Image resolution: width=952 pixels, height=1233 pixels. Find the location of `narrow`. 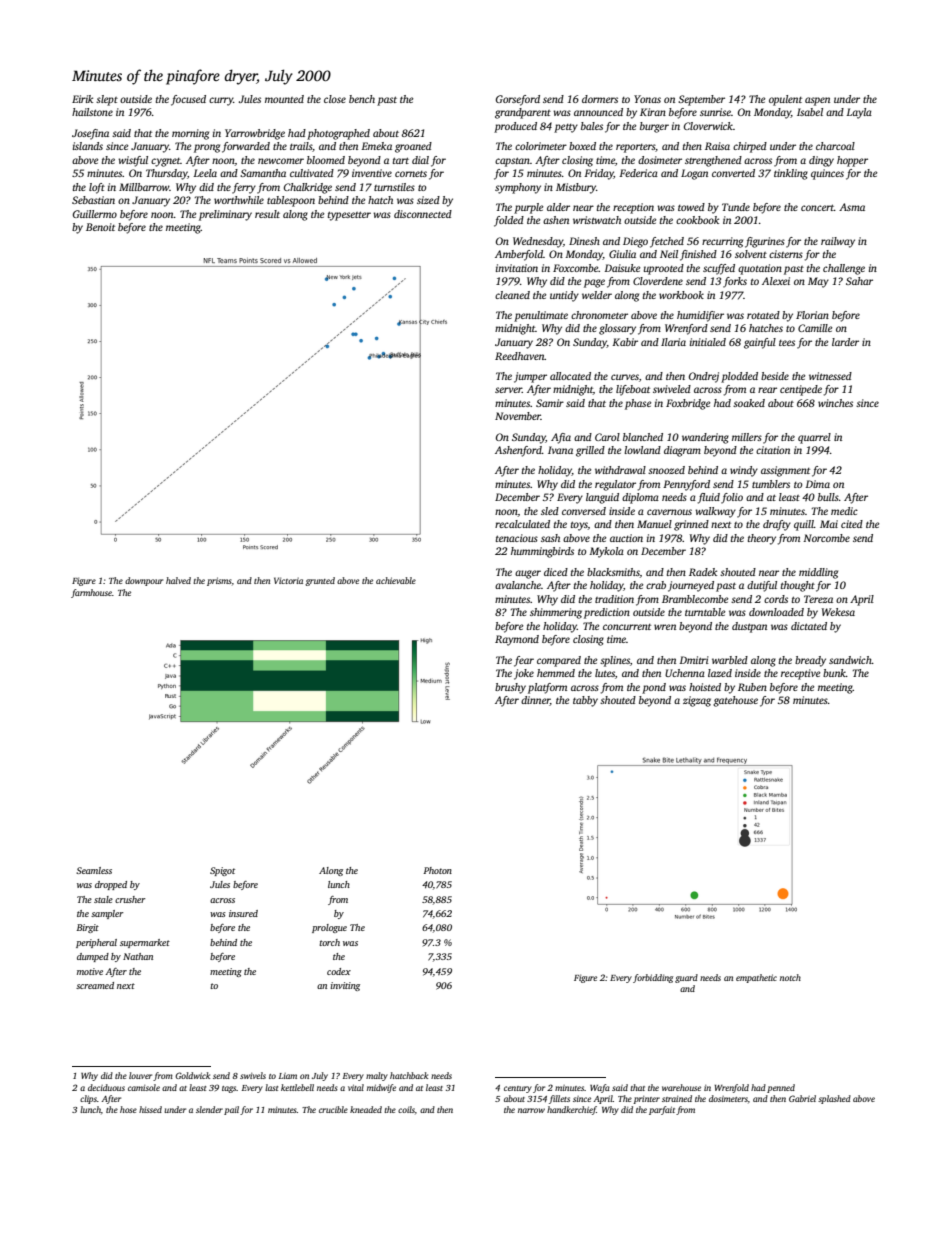

narrow is located at coordinates (531, 1110).
